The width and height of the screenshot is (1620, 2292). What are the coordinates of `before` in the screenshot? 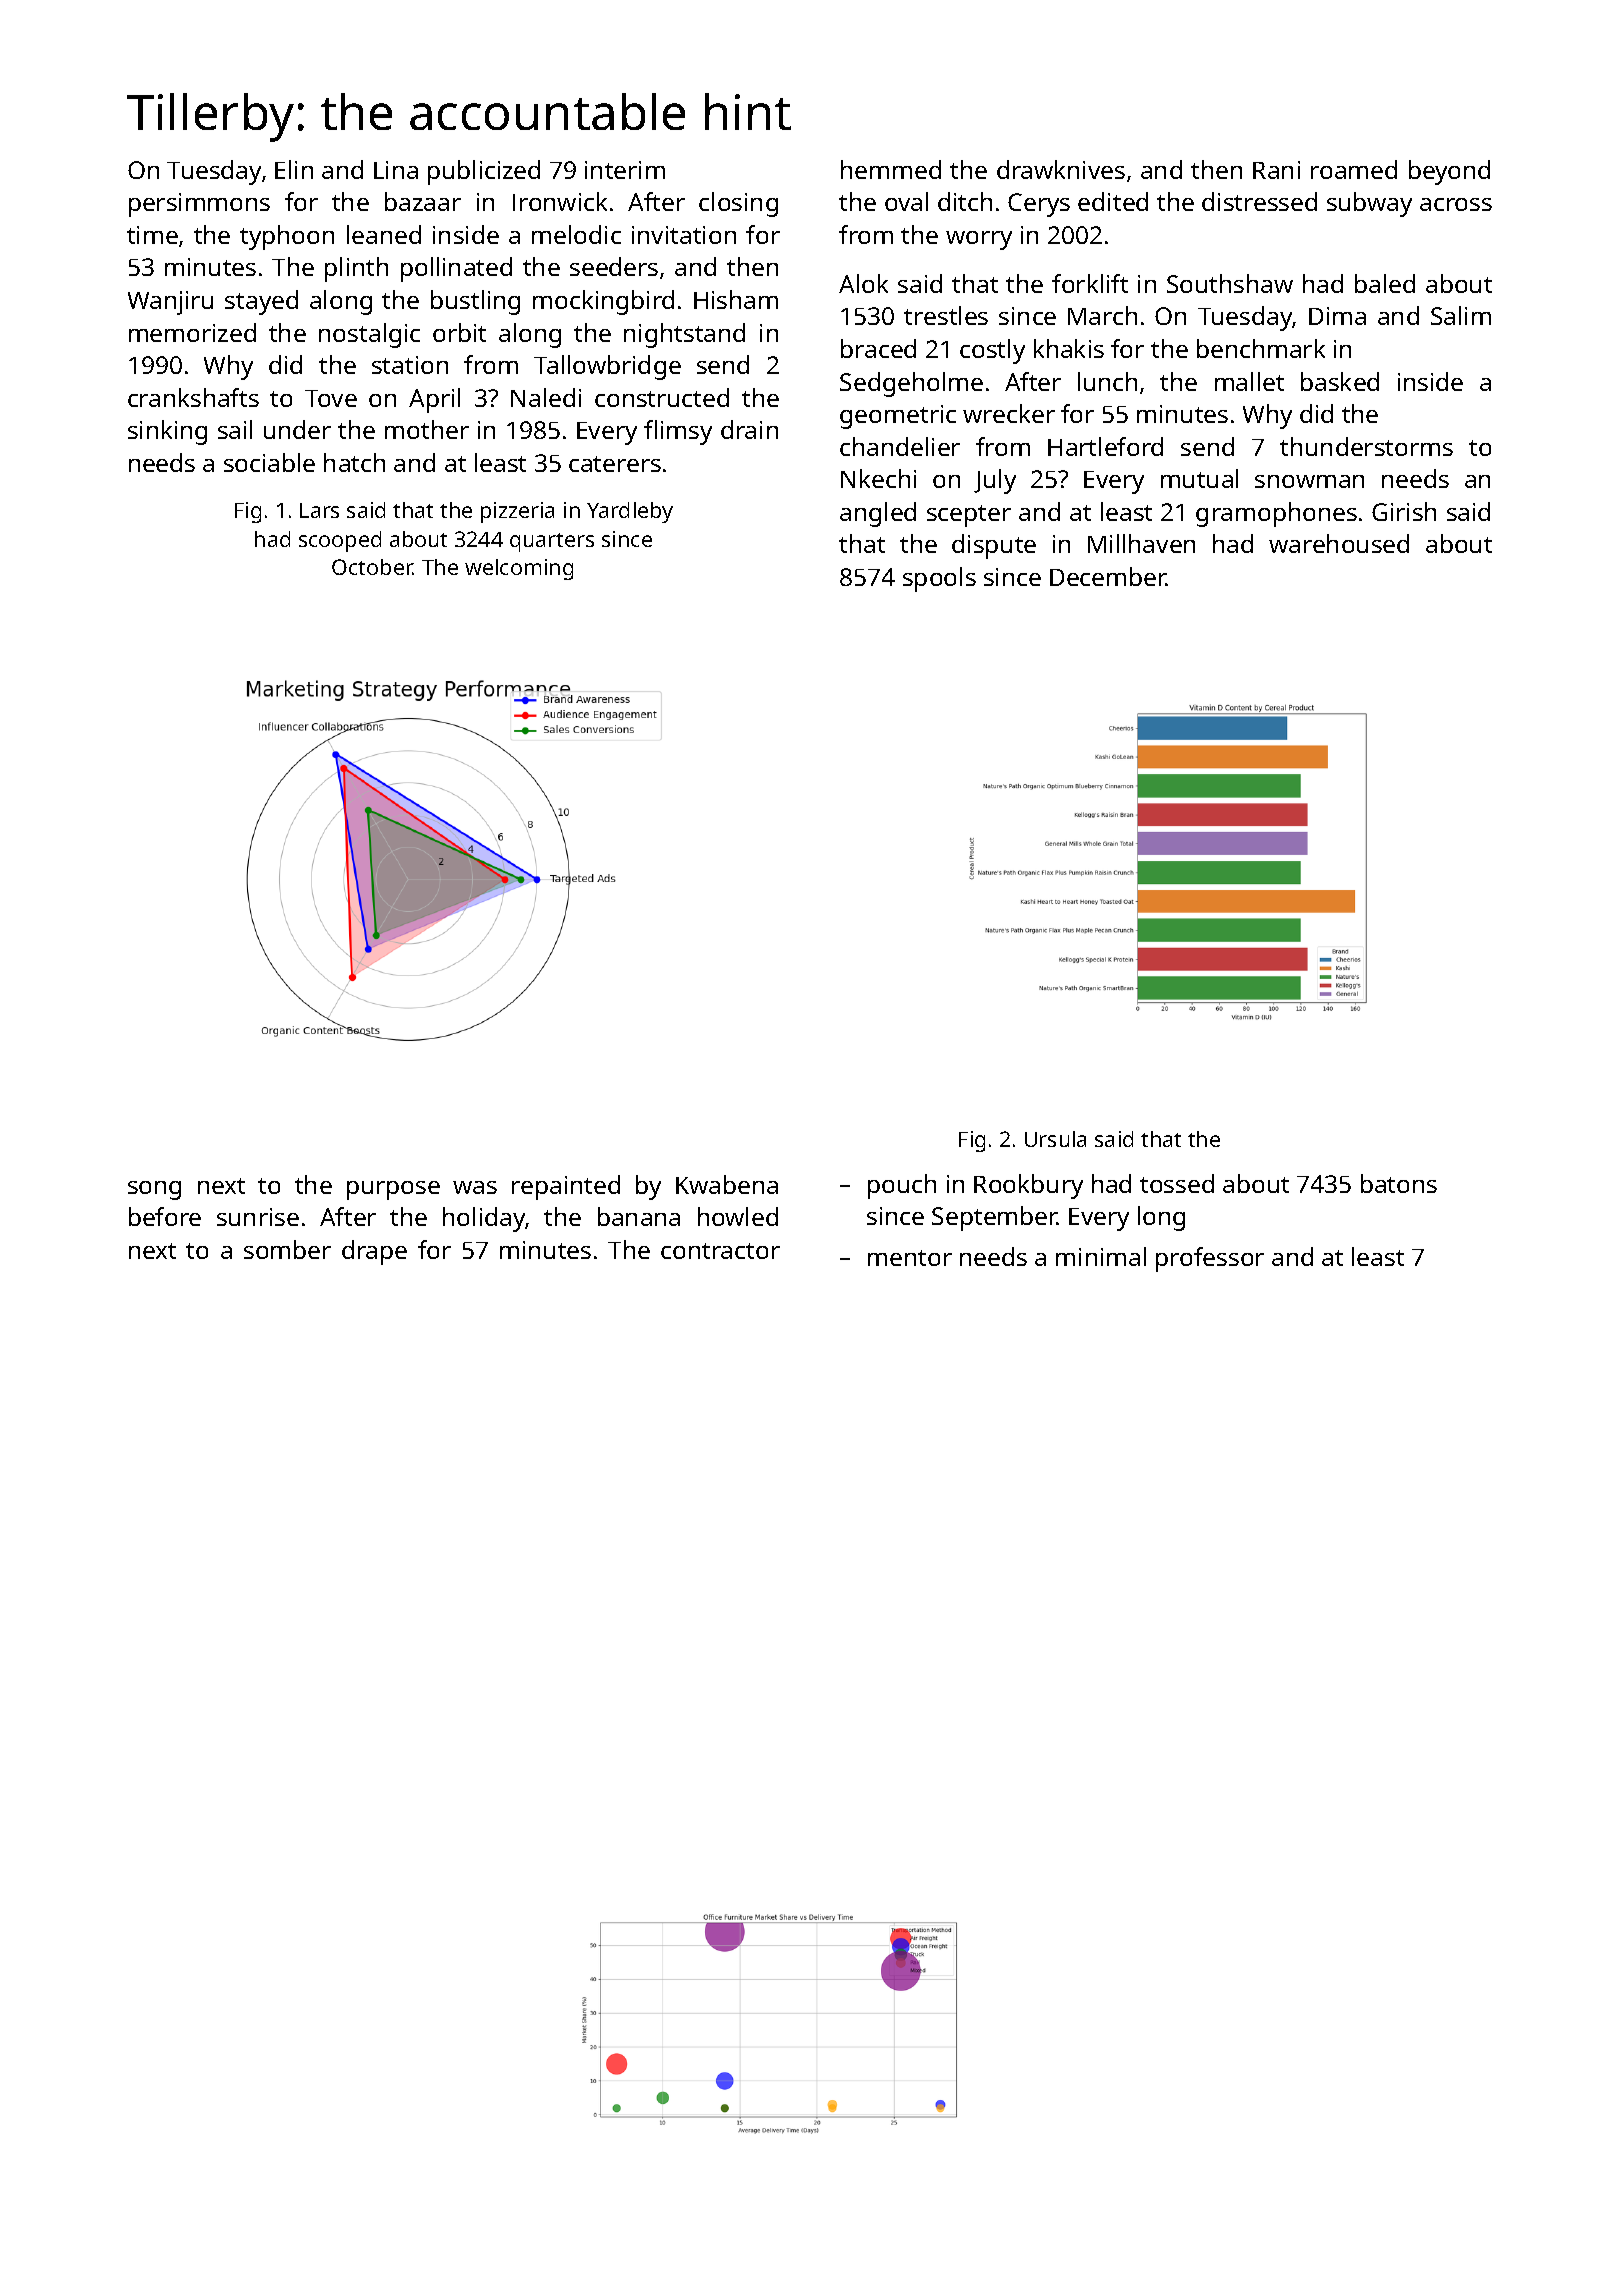 It's located at (165, 1216).
